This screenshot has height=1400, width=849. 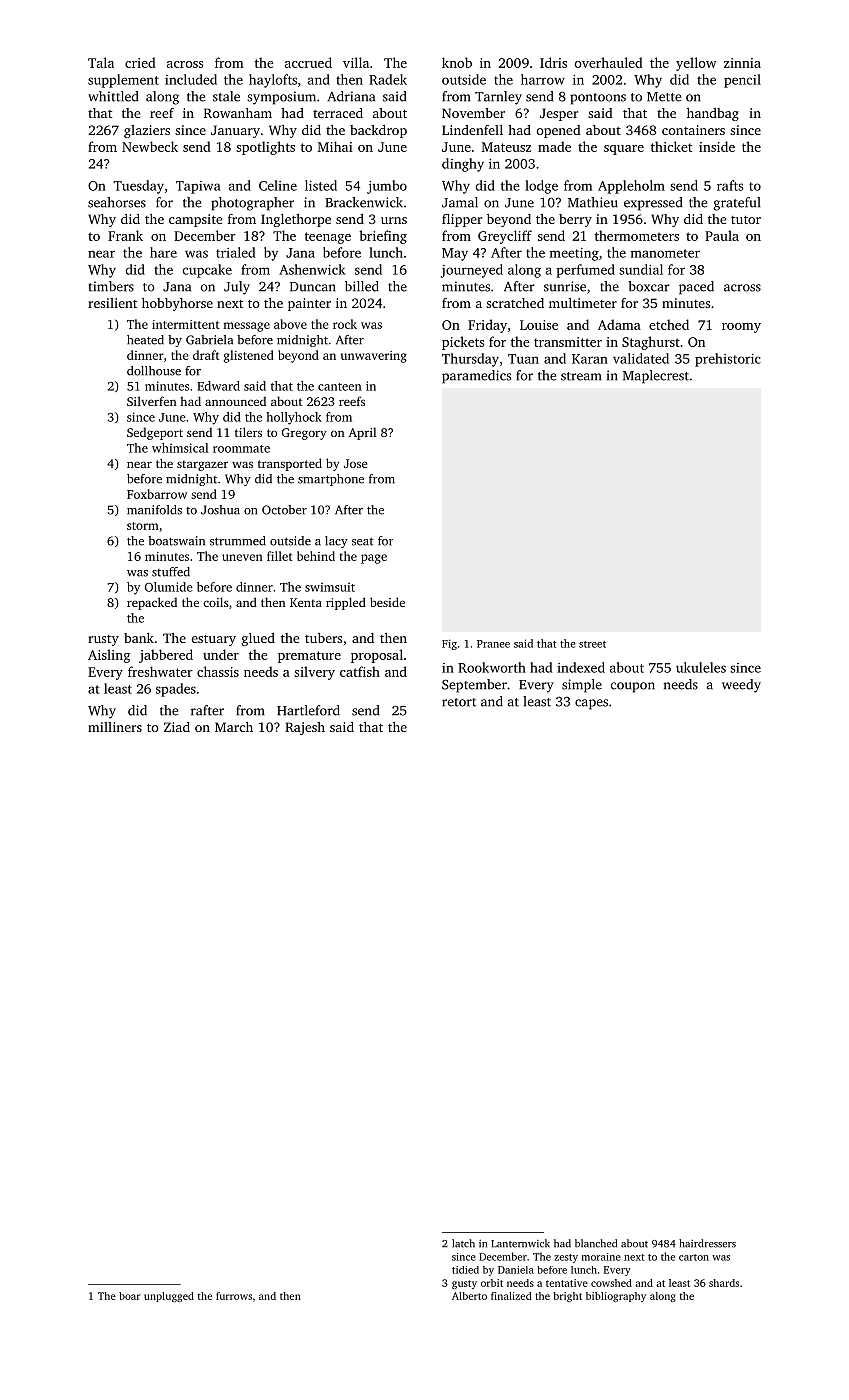 I want to click on beside, so click(x=387, y=602).
